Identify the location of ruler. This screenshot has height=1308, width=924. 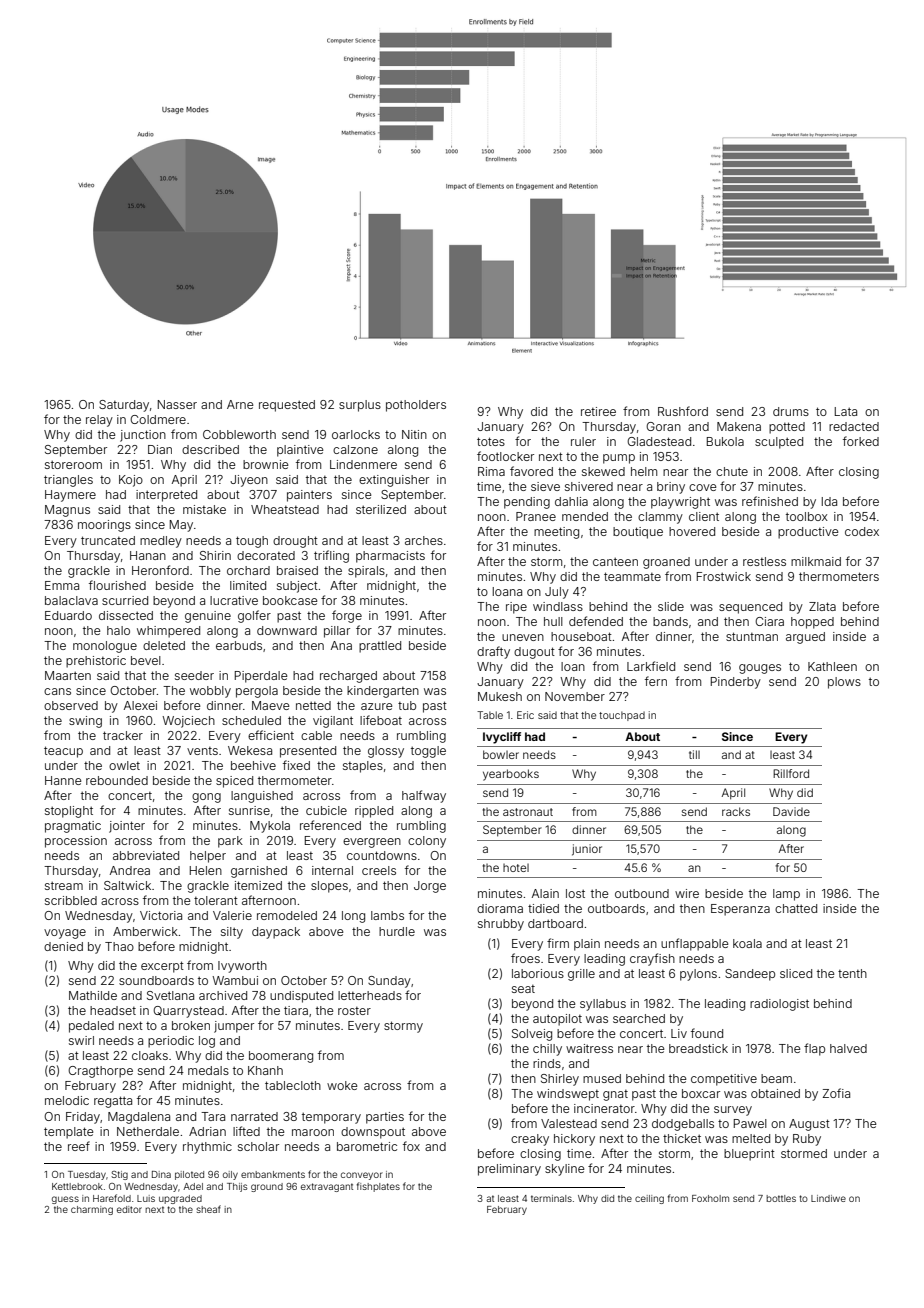
(583, 441).
